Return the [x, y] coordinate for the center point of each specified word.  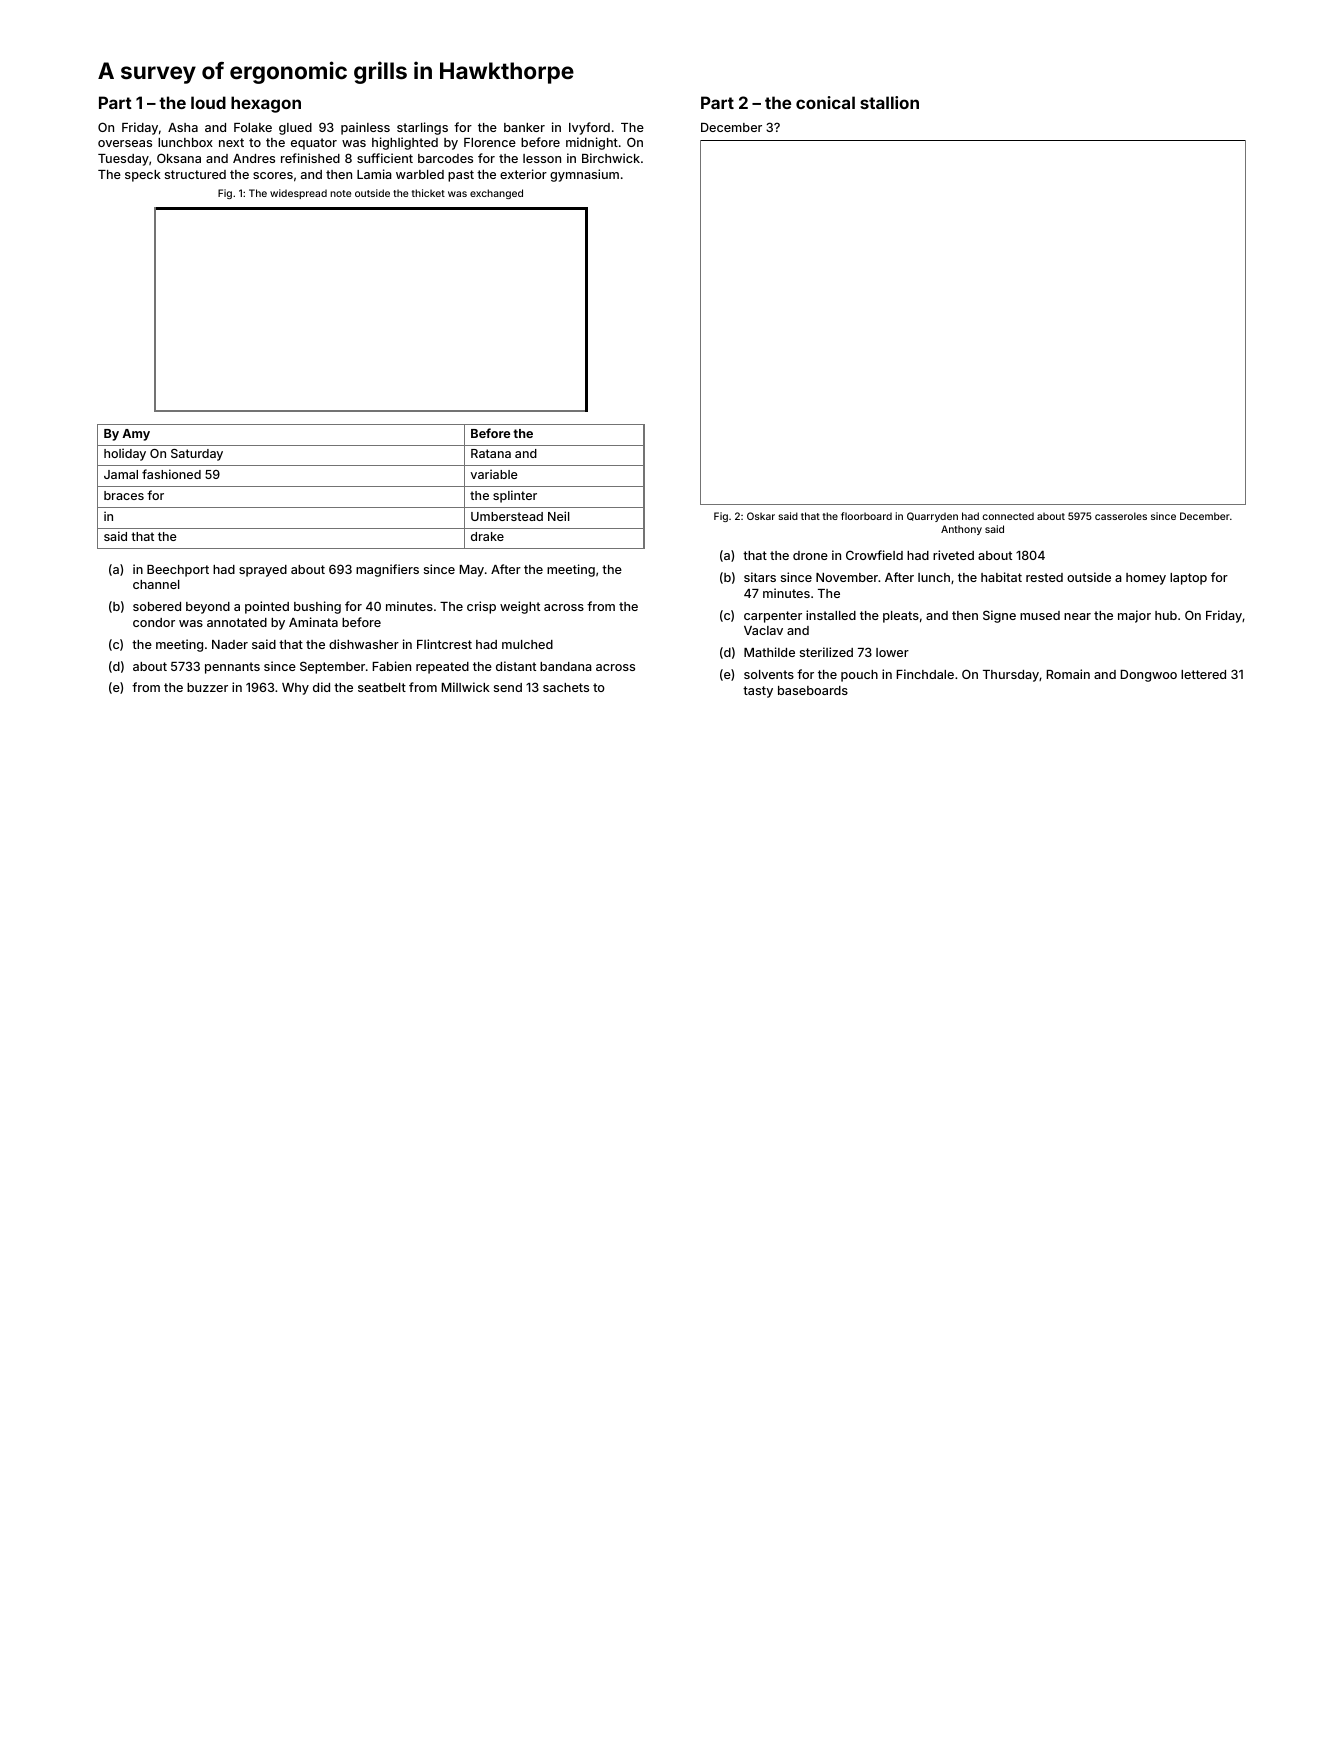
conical [825, 102]
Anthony [961, 530]
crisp [481, 607]
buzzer [207, 687]
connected [1008, 516]
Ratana [491, 453]
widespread [298, 194]
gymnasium [584, 175]
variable [494, 474]
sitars [760, 577]
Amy [136, 435]
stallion [889, 102]
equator [314, 144]
